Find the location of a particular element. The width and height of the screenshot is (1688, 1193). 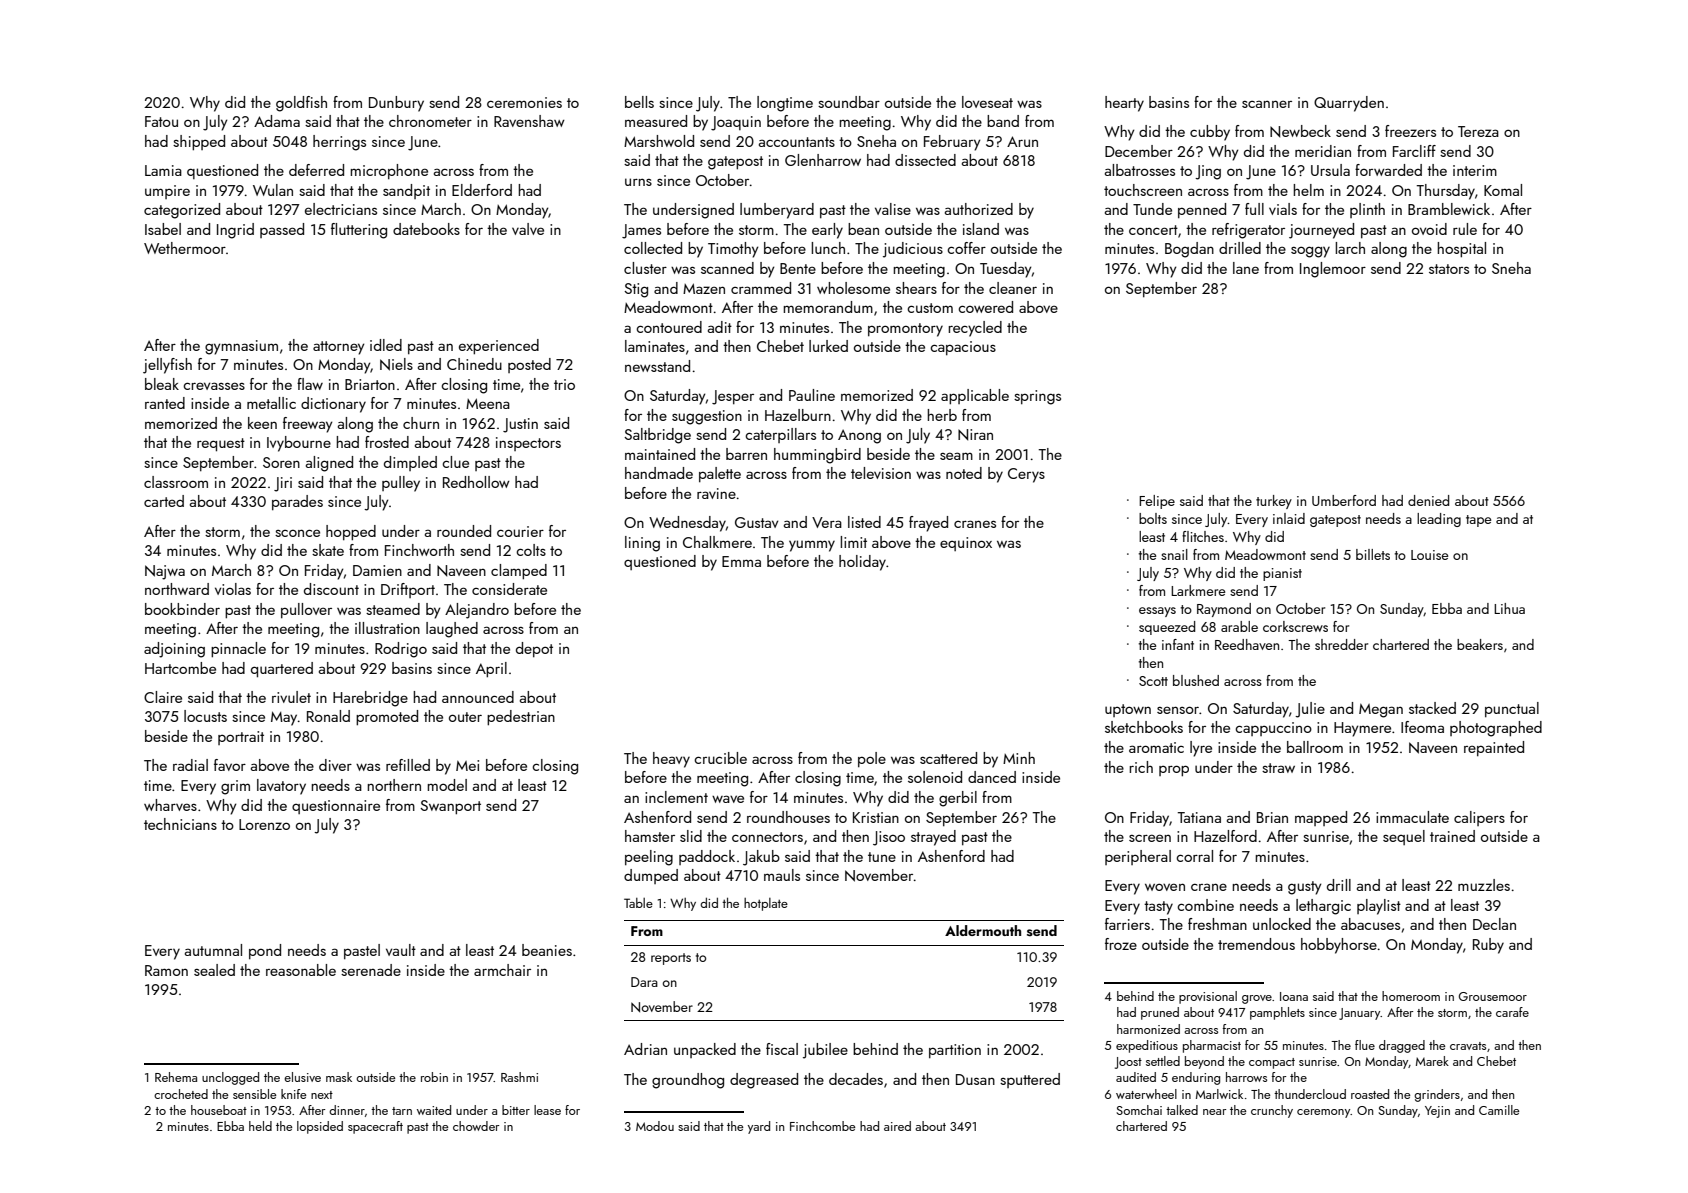

Adama is located at coordinates (277, 121).
